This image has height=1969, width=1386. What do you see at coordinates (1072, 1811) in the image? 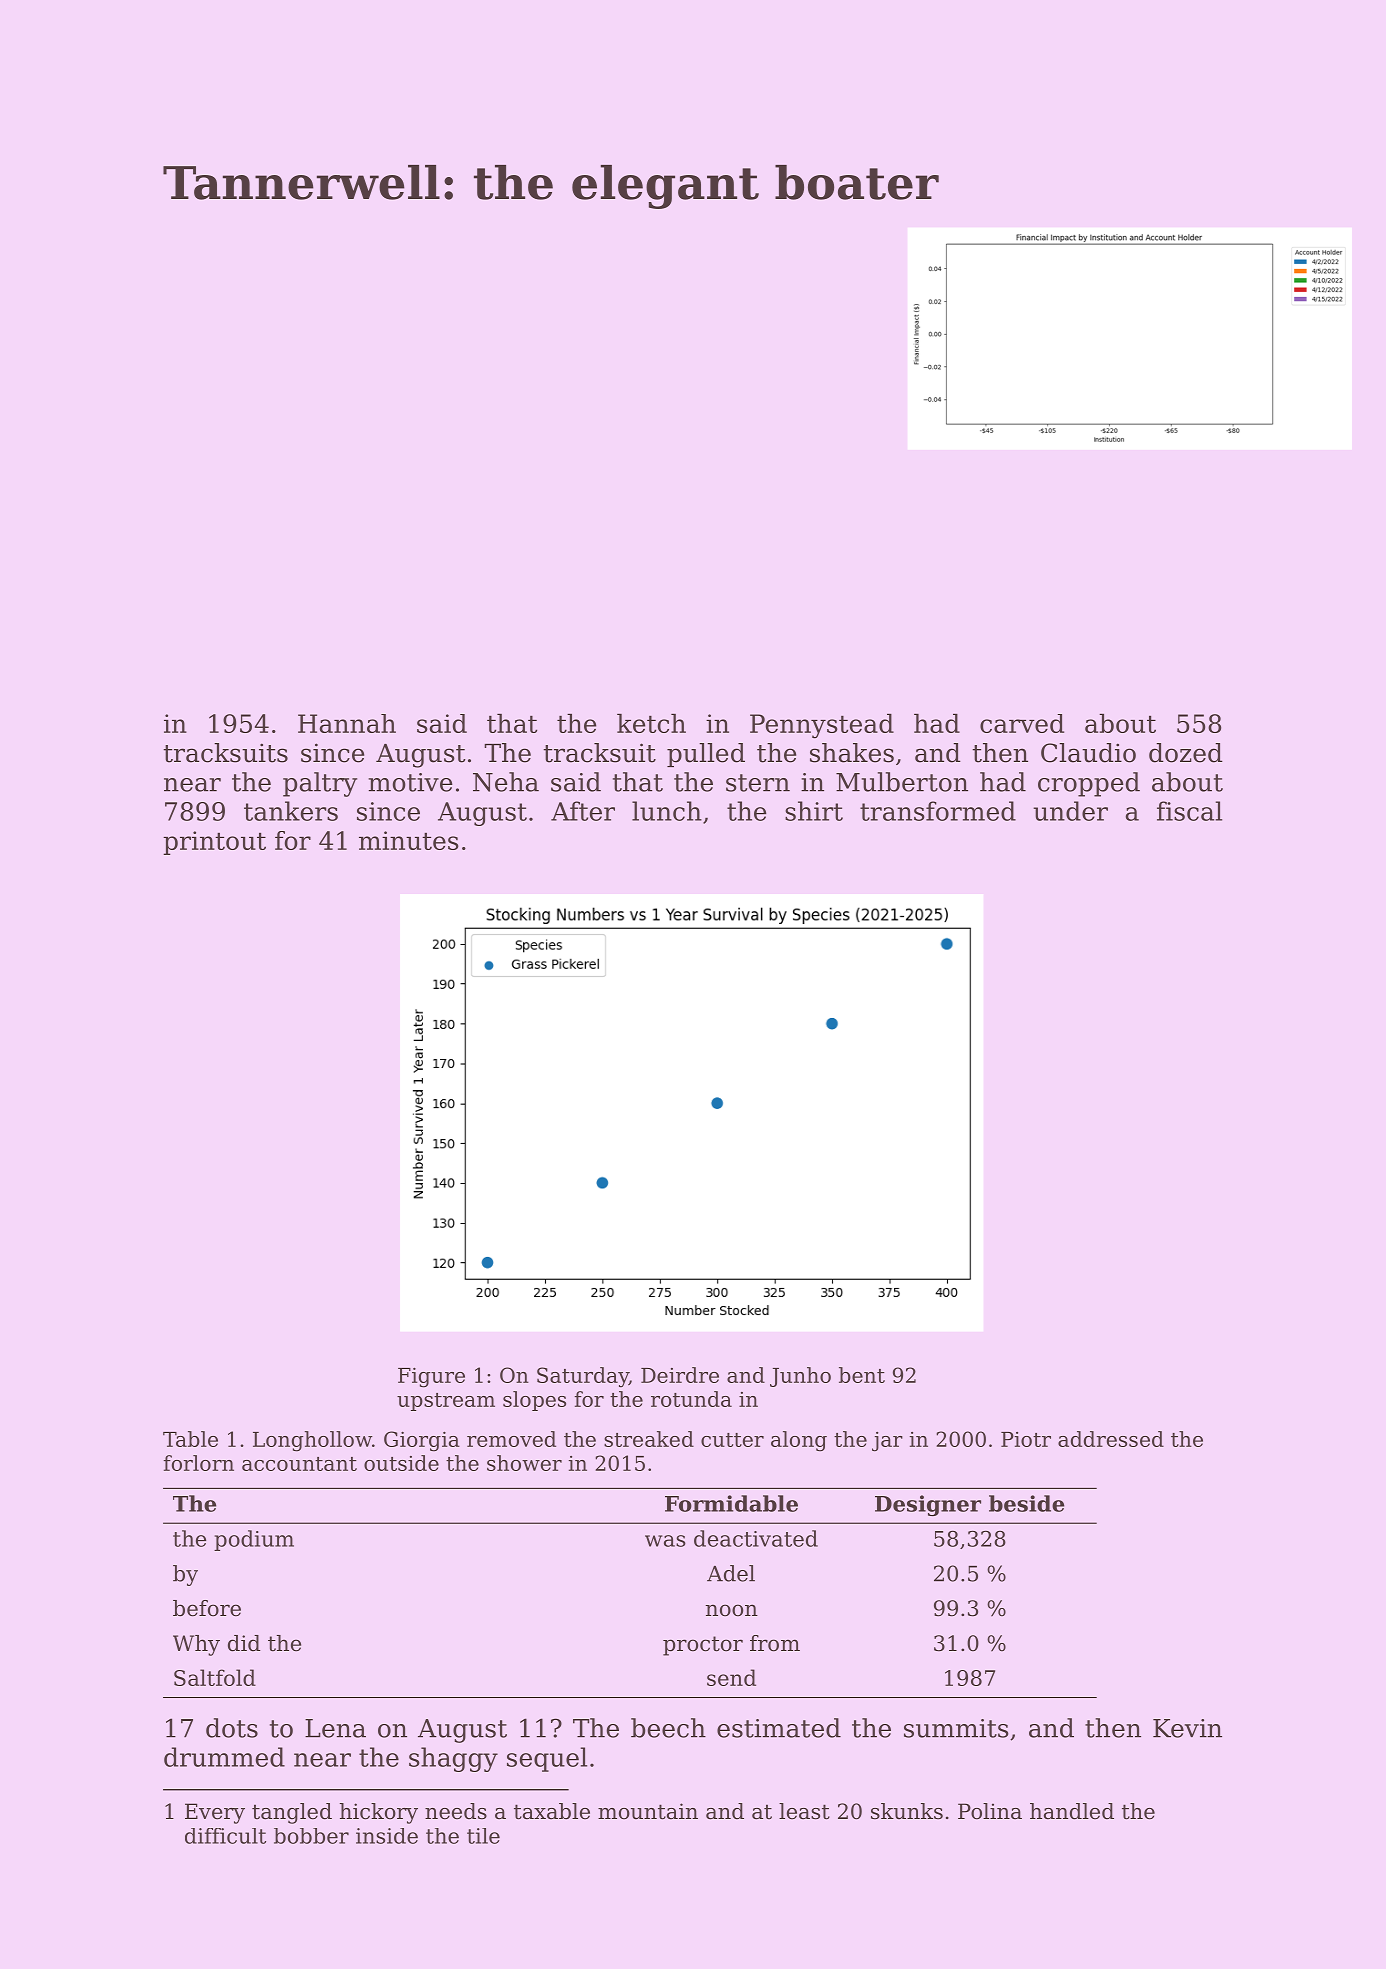
I see `handled` at bounding box center [1072, 1811].
